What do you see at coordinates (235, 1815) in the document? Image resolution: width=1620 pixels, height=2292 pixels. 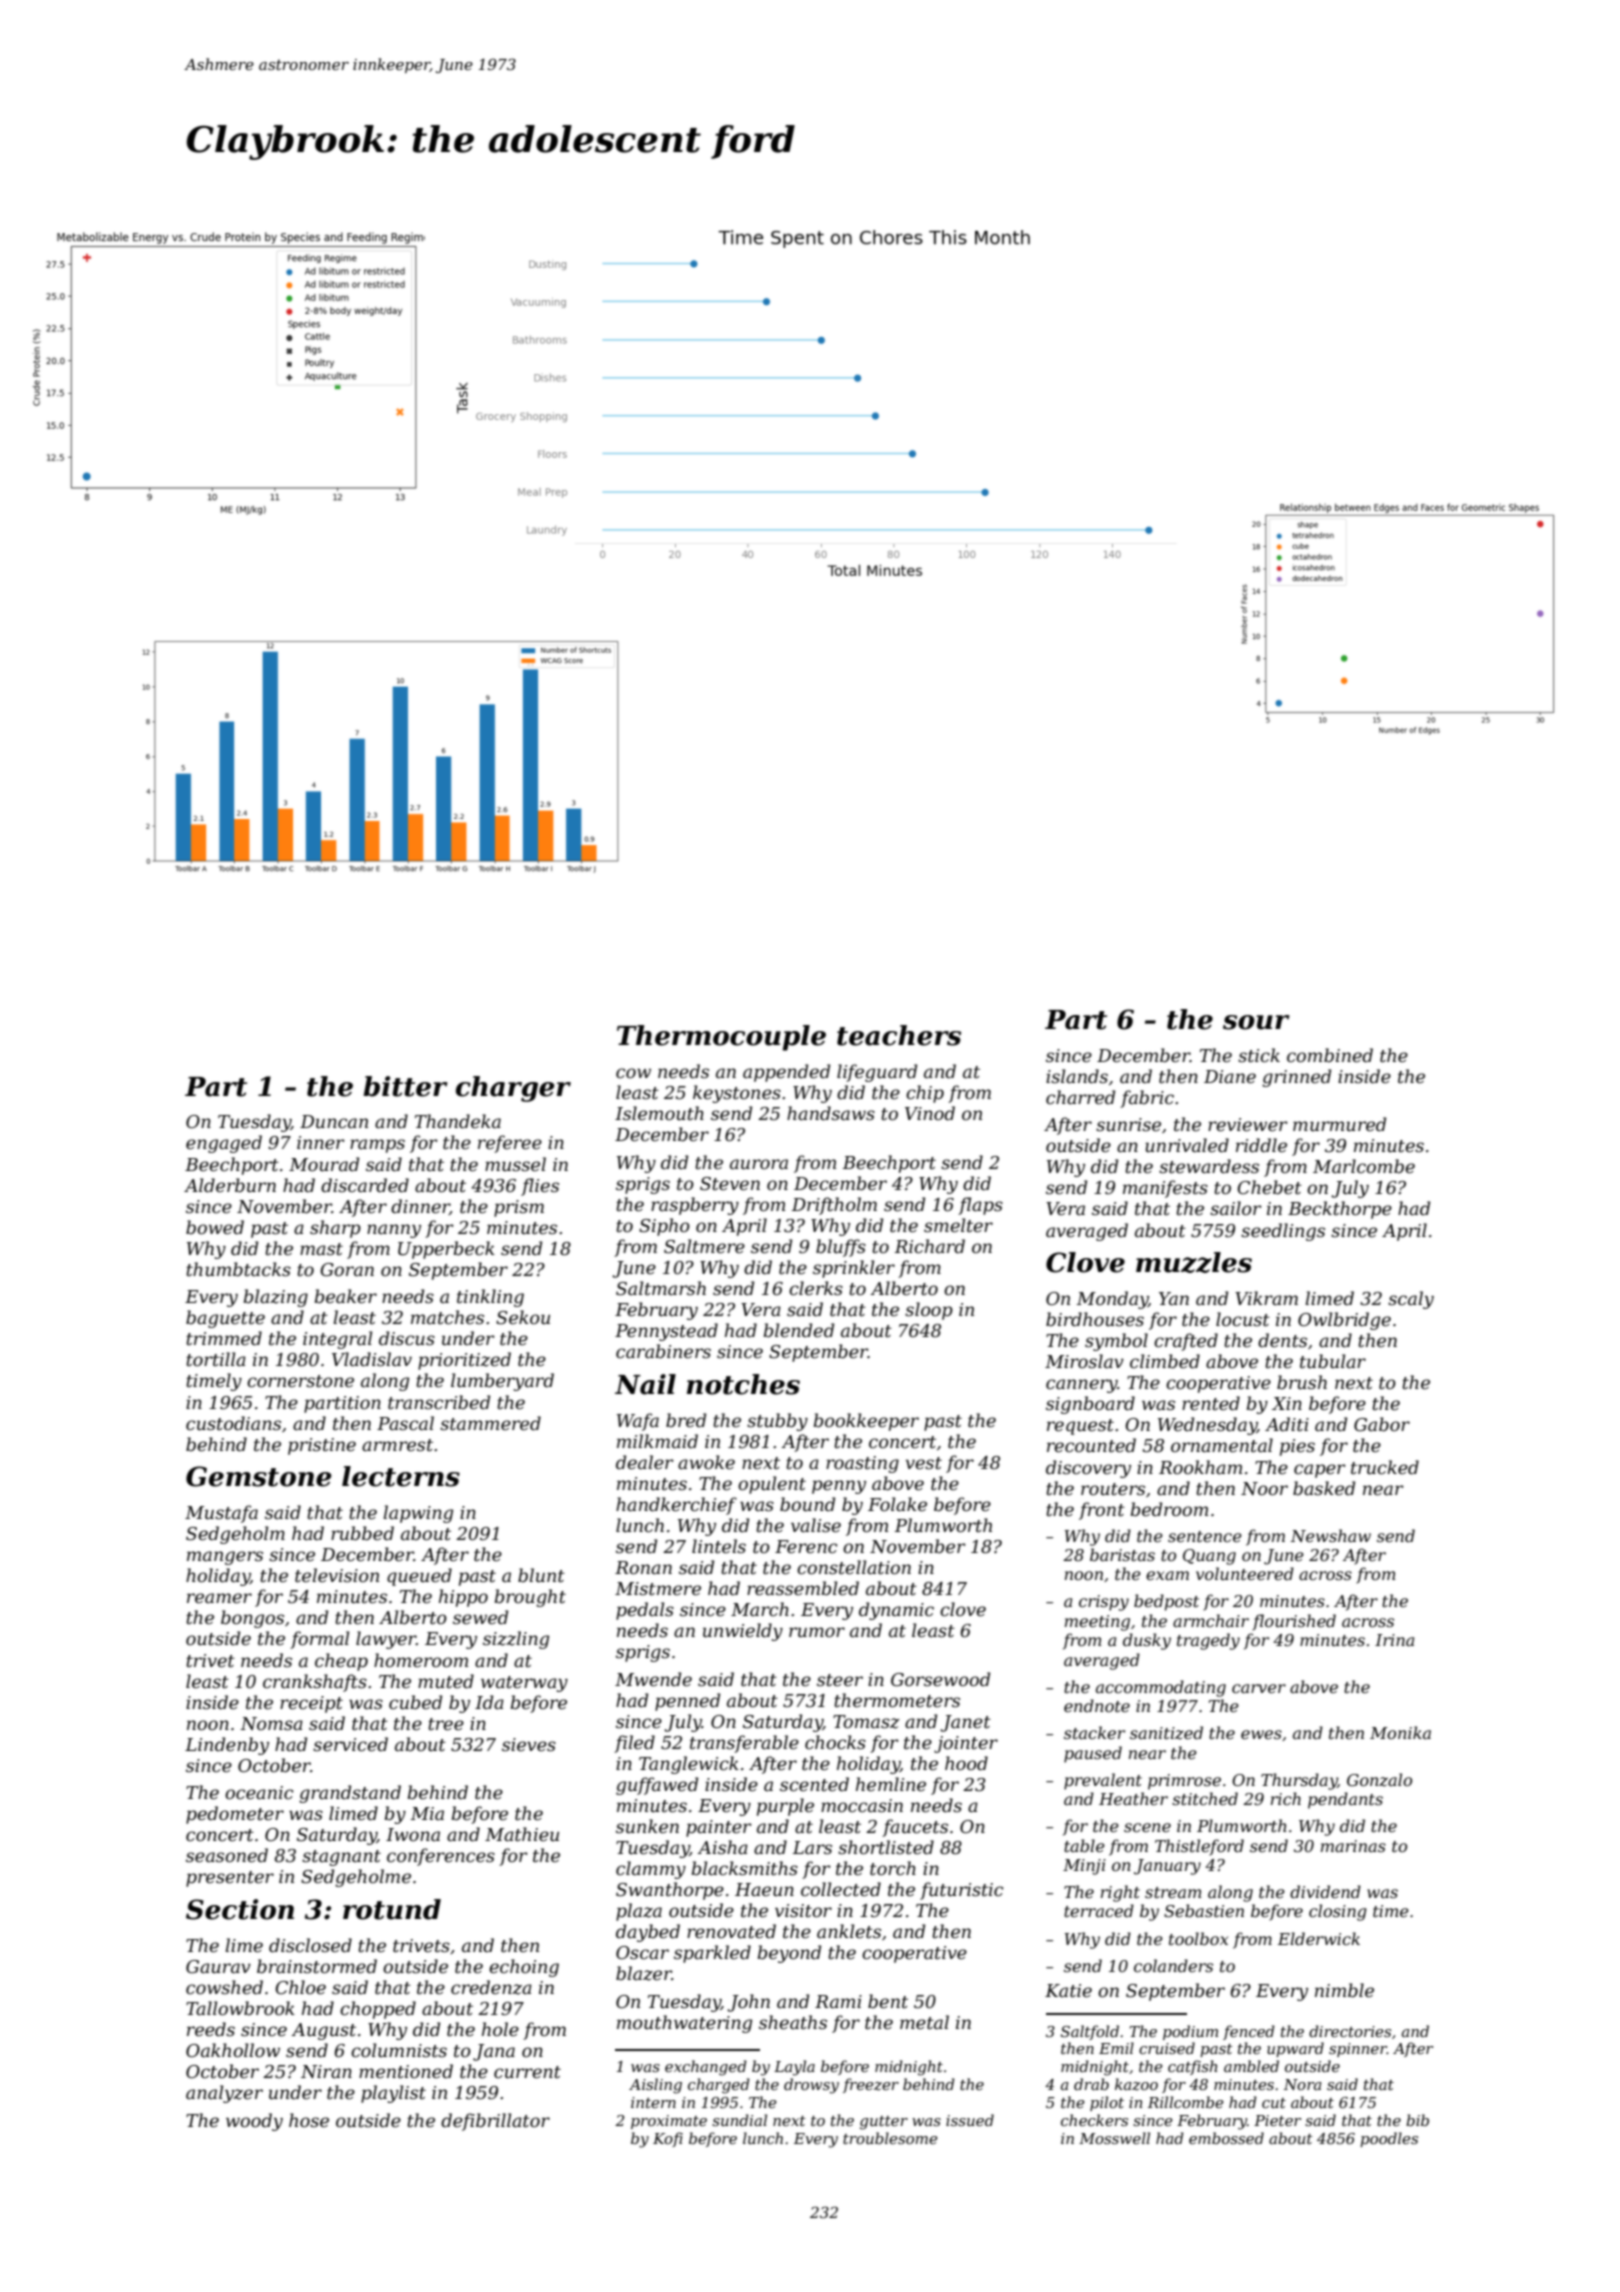 I see `pedometer` at bounding box center [235, 1815].
